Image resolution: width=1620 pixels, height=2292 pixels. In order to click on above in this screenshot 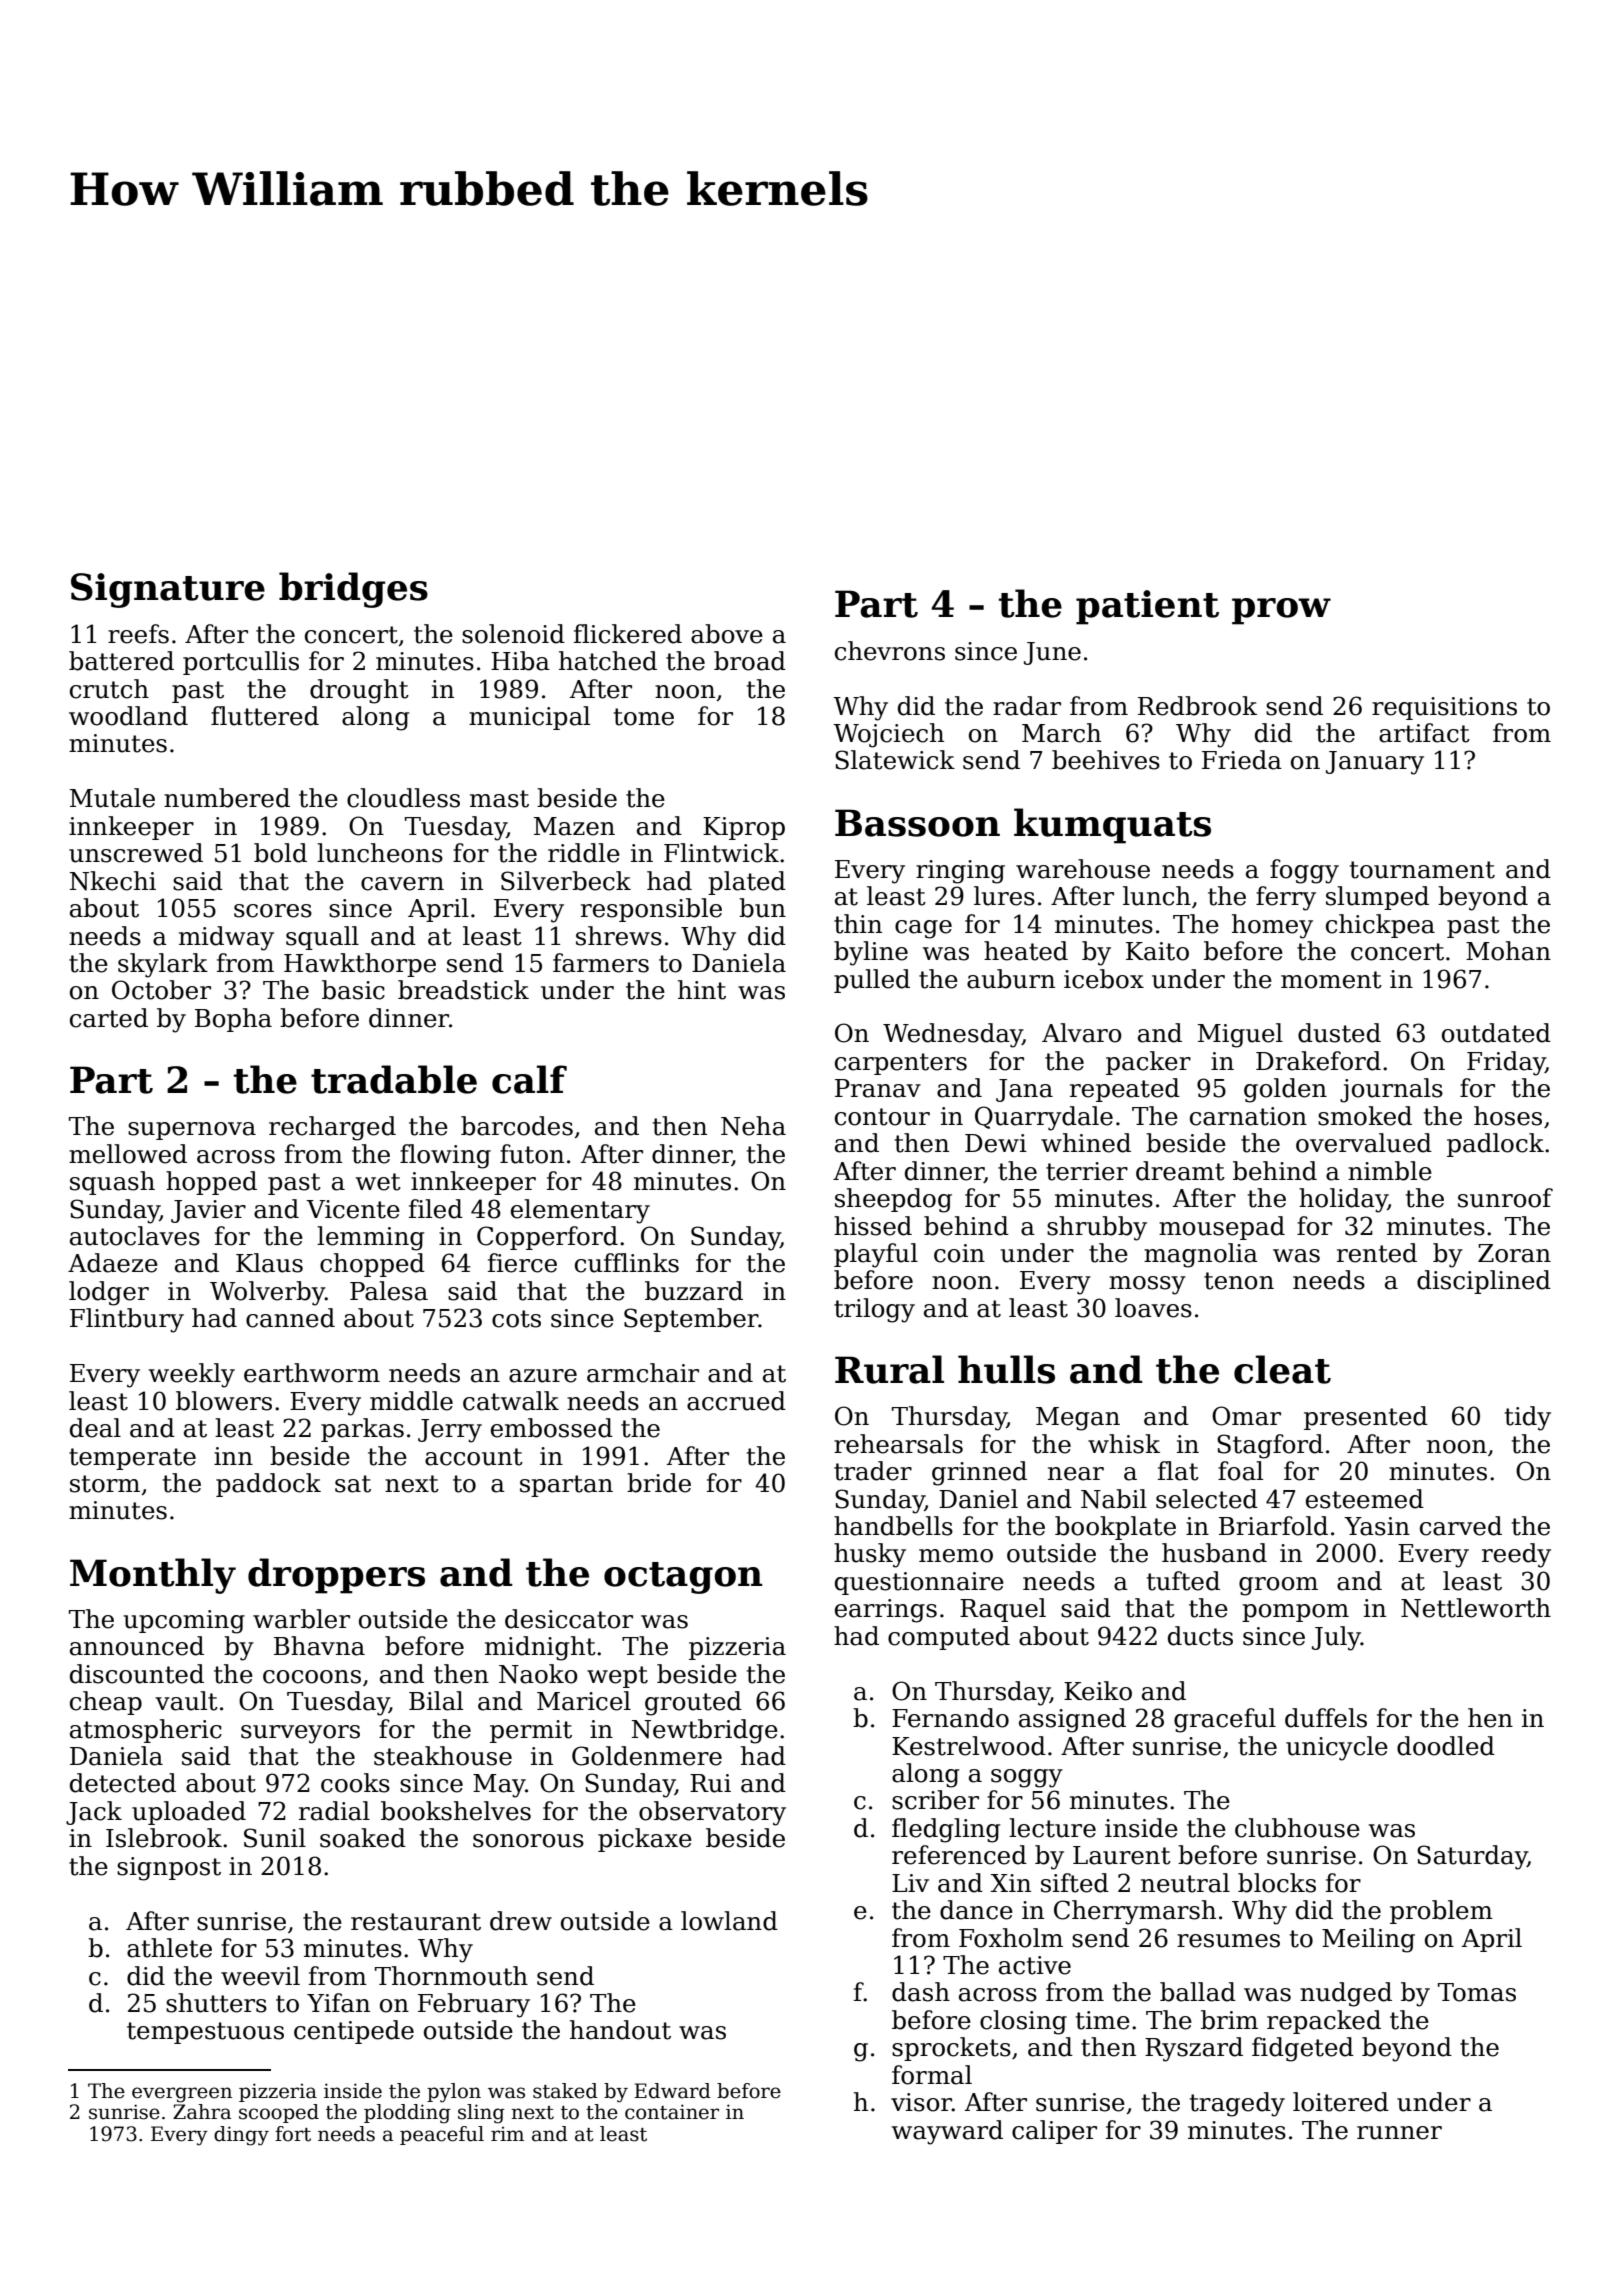, I will do `click(727, 634)`.
